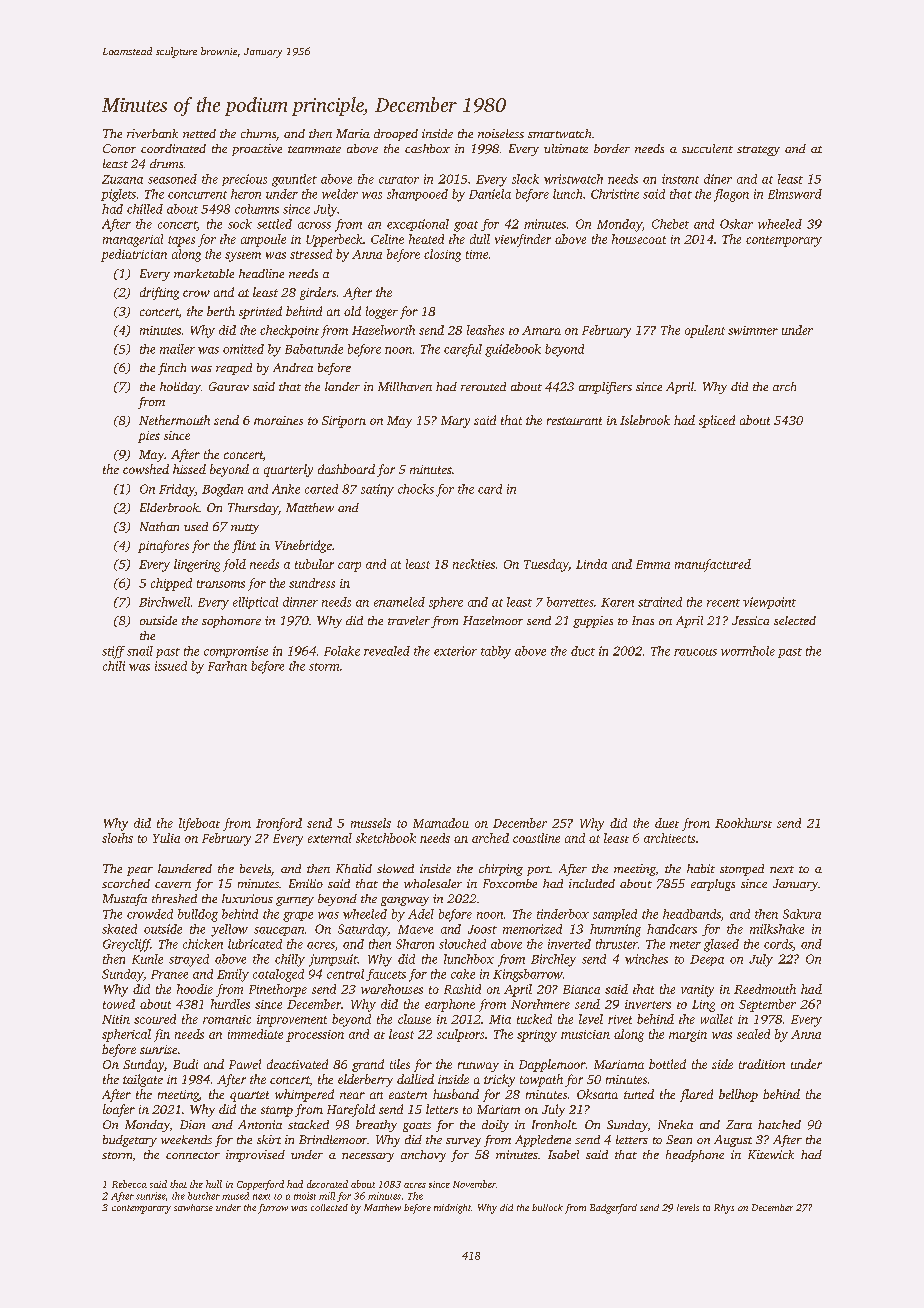 The width and height of the screenshot is (924, 1308). Describe the element at coordinates (771, 1154) in the screenshot. I see `Kitewick` at that location.
